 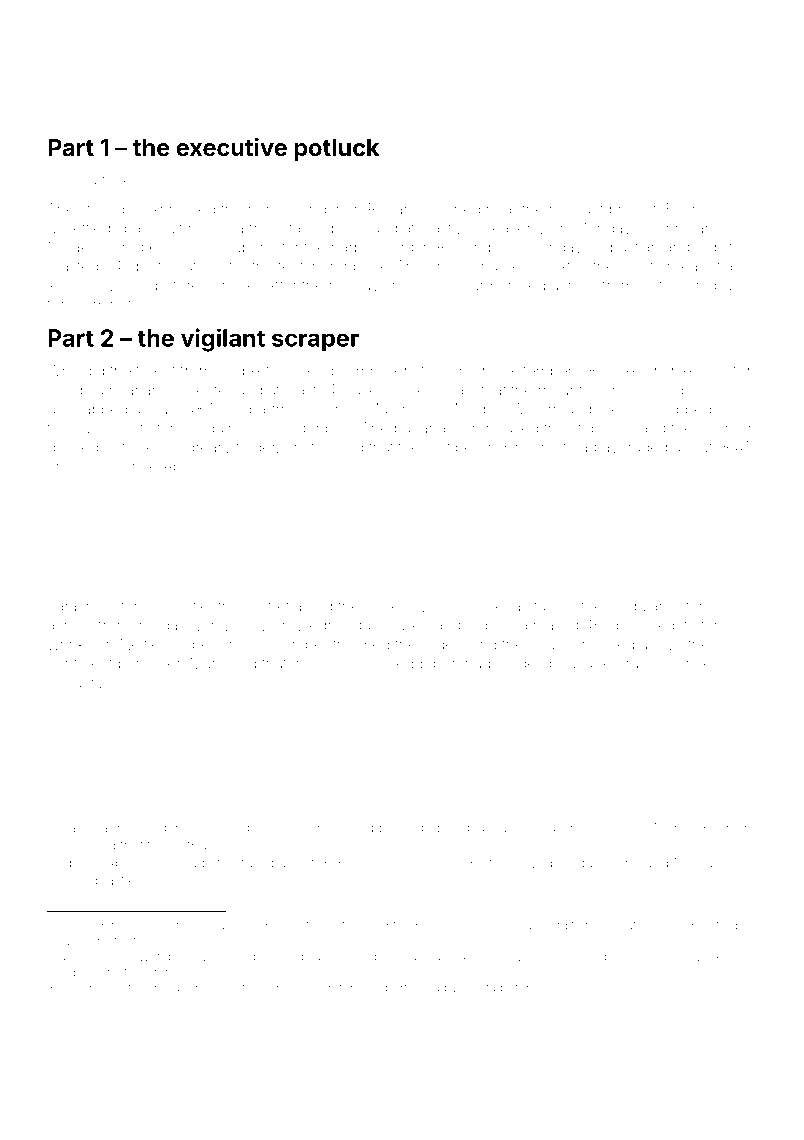 I want to click on potluck, so click(x=336, y=150).
